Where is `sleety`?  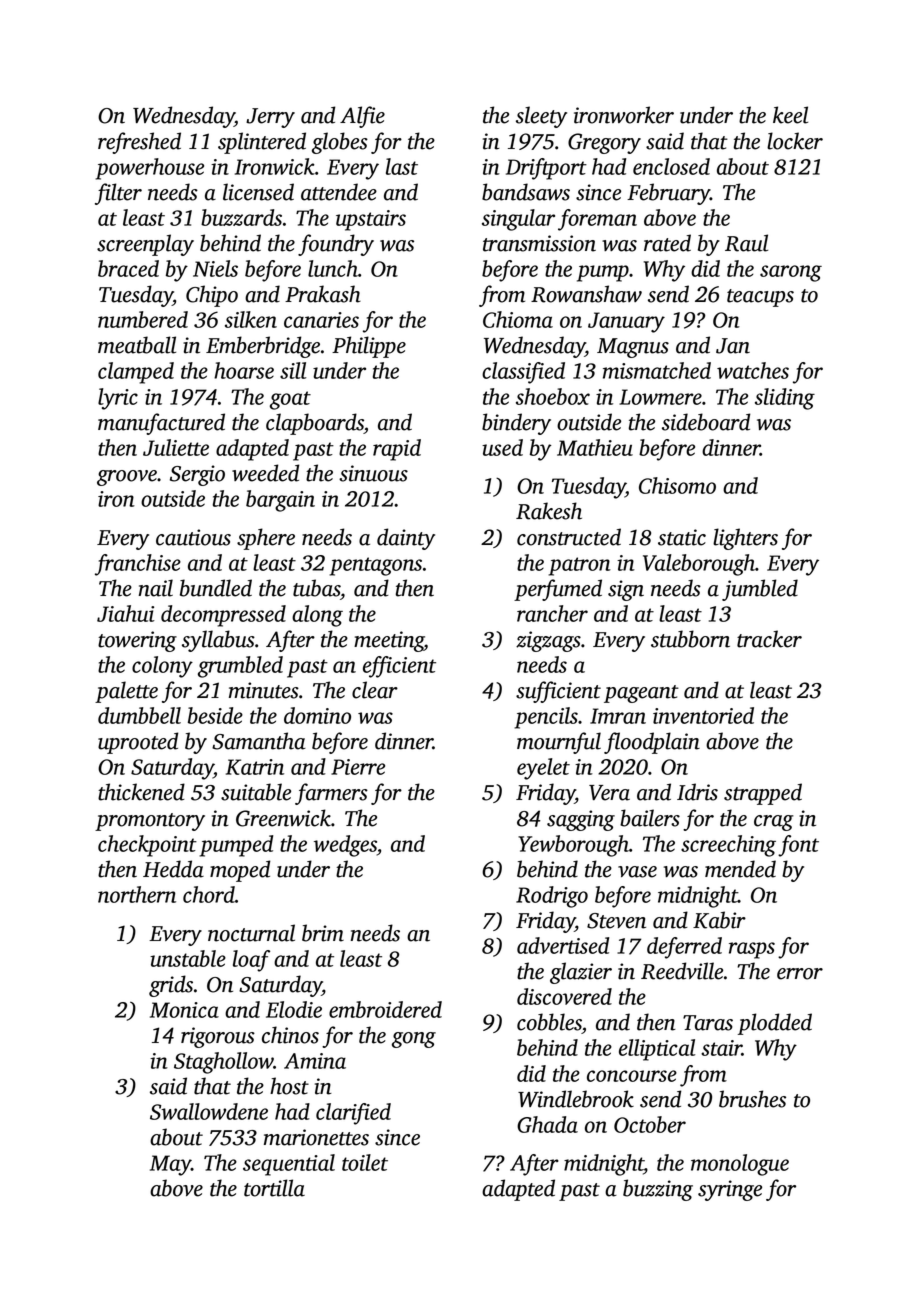
sleety is located at coordinates (541, 117).
